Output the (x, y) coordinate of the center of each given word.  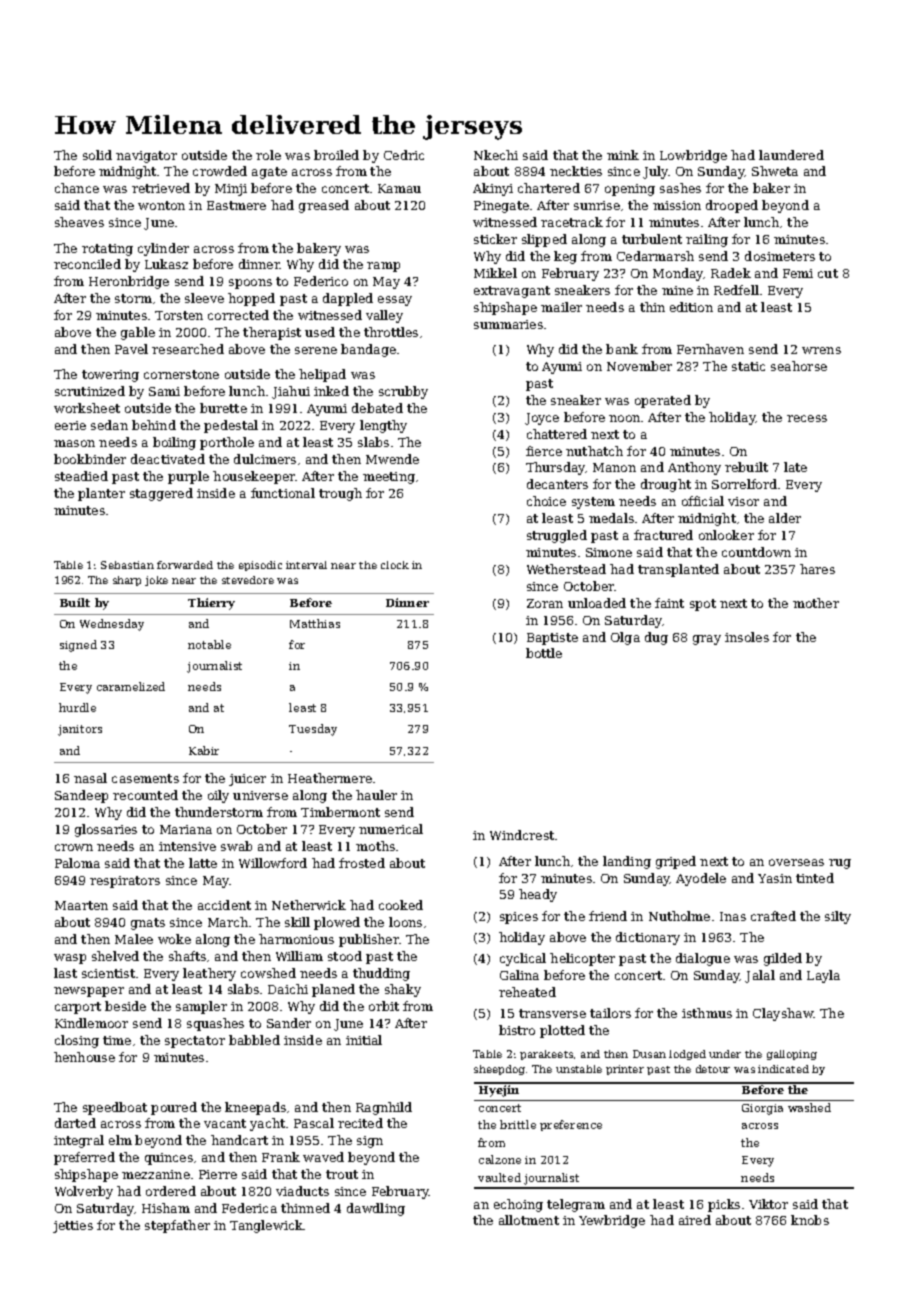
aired (695, 1220)
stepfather (177, 1226)
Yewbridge (612, 1221)
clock (395, 565)
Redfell (736, 290)
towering (110, 376)
